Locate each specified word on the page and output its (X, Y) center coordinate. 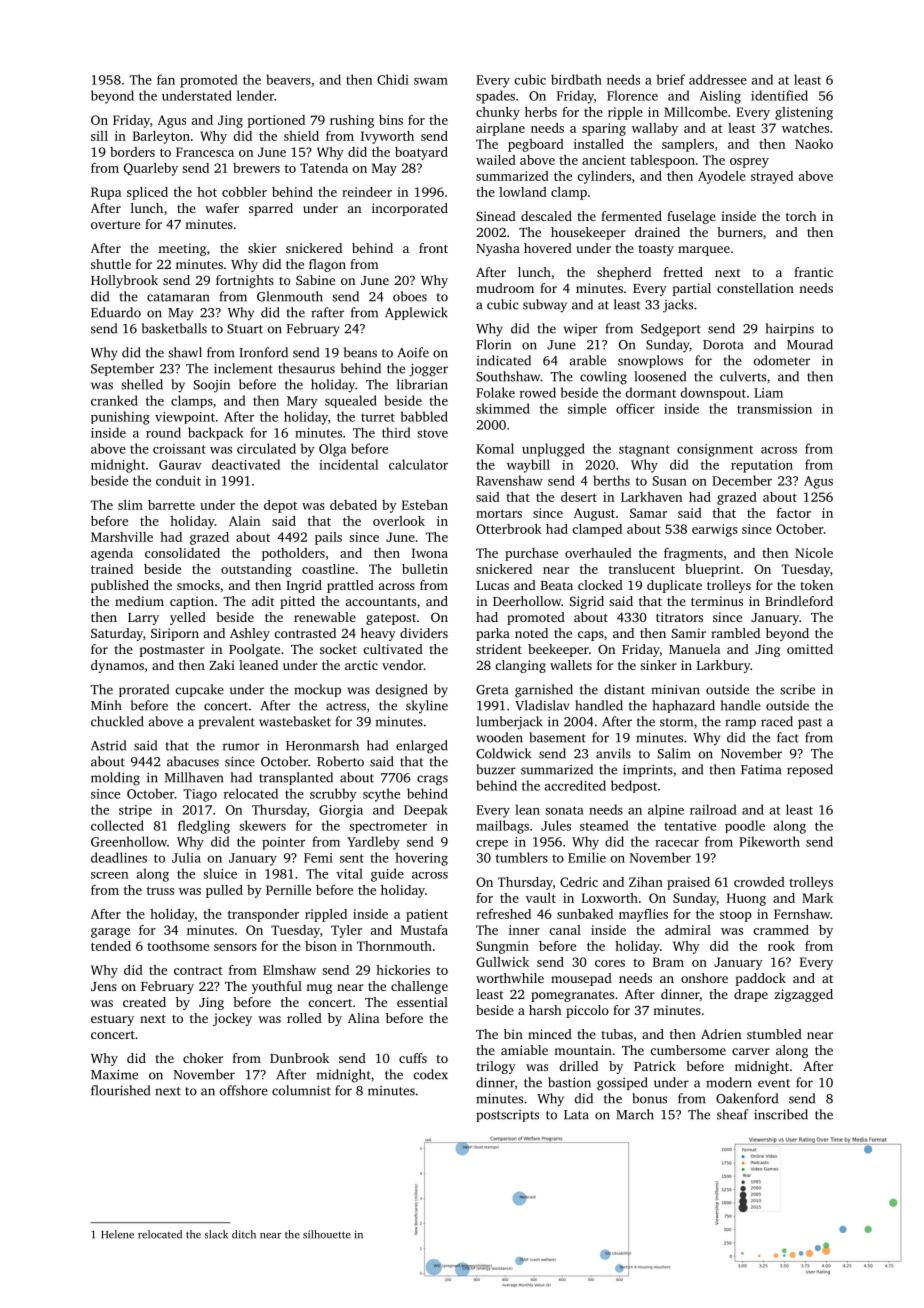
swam (431, 81)
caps (591, 636)
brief (670, 79)
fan (166, 79)
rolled (304, 1018)
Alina (363, 1018)
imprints (648, 770)
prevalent (227, 722)
